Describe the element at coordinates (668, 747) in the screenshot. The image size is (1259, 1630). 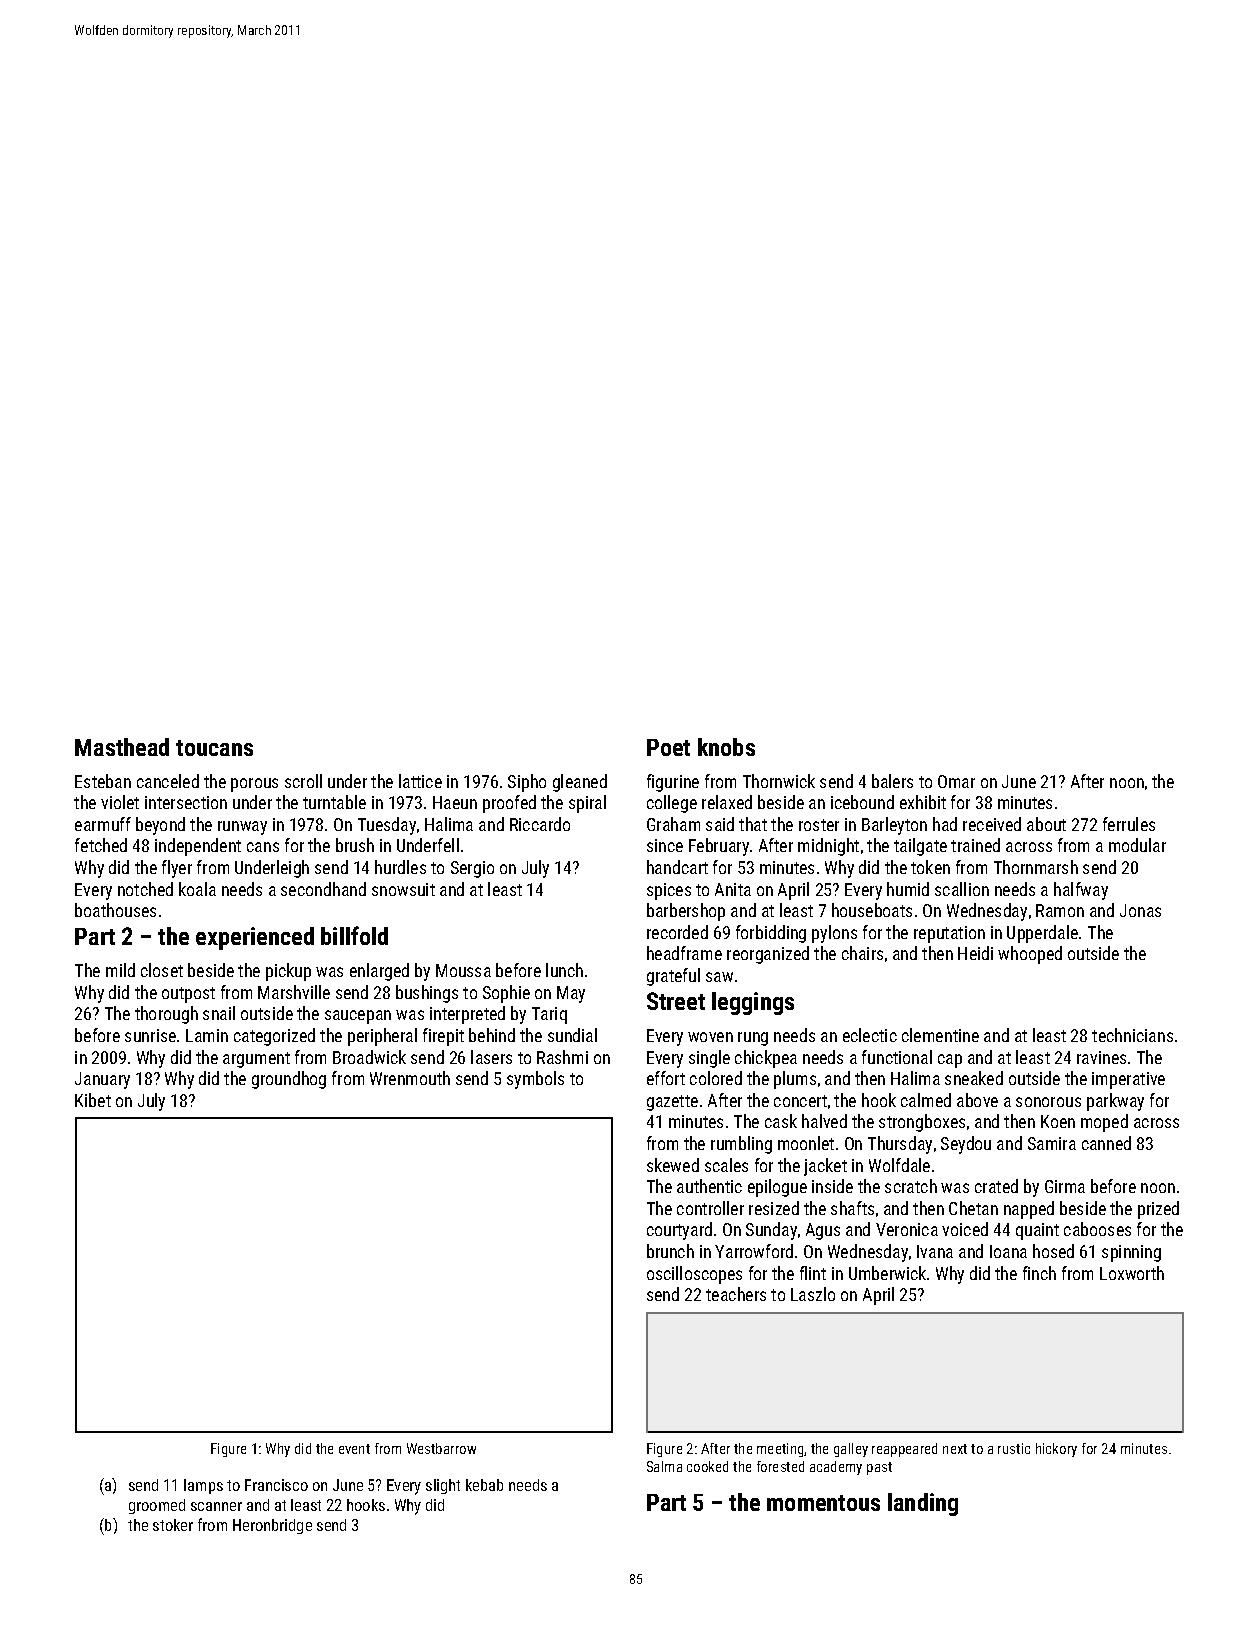
I see `Poet` at that location.
